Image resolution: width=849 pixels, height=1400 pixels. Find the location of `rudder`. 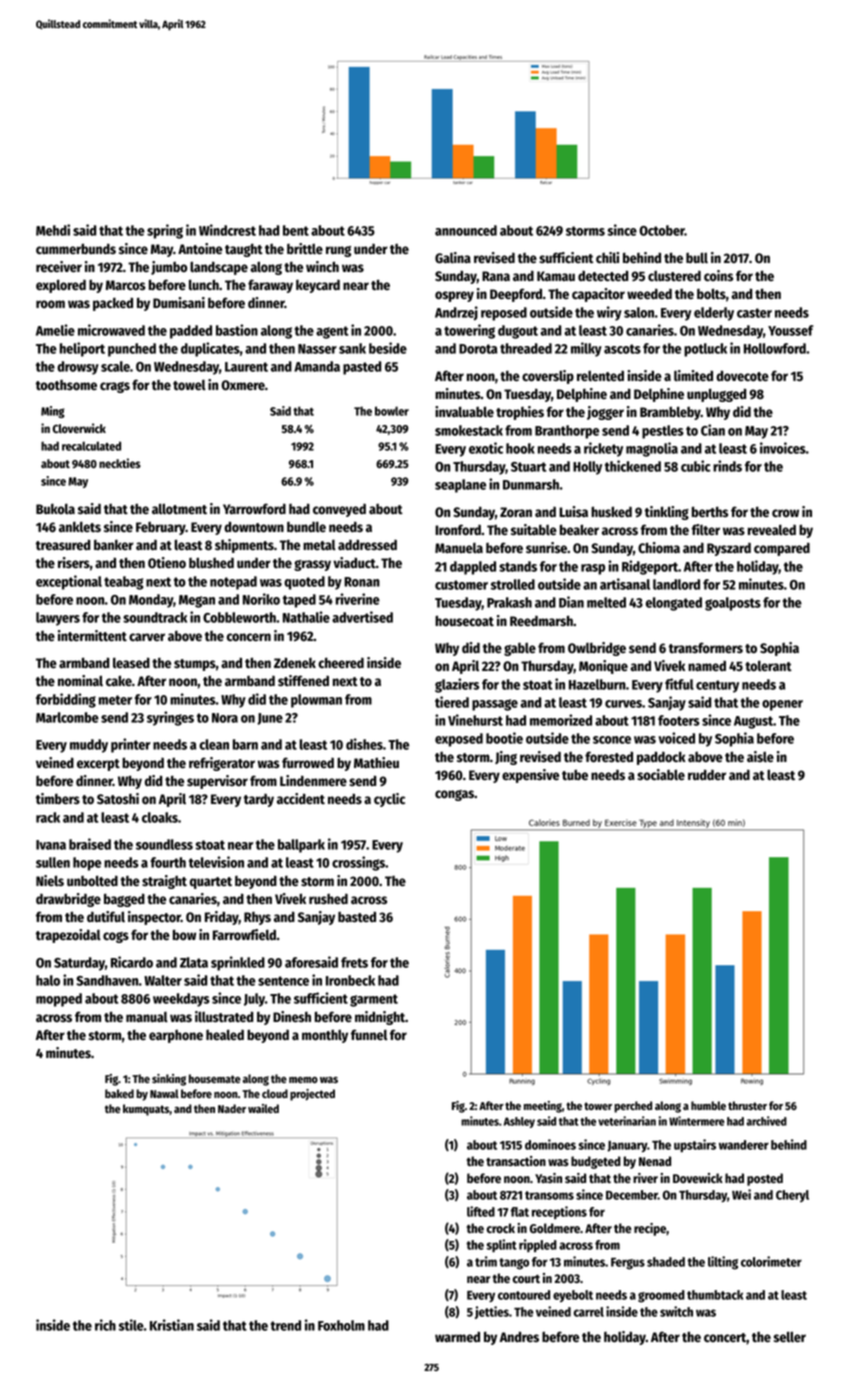

rudder is located at coordinates (707, 774).
